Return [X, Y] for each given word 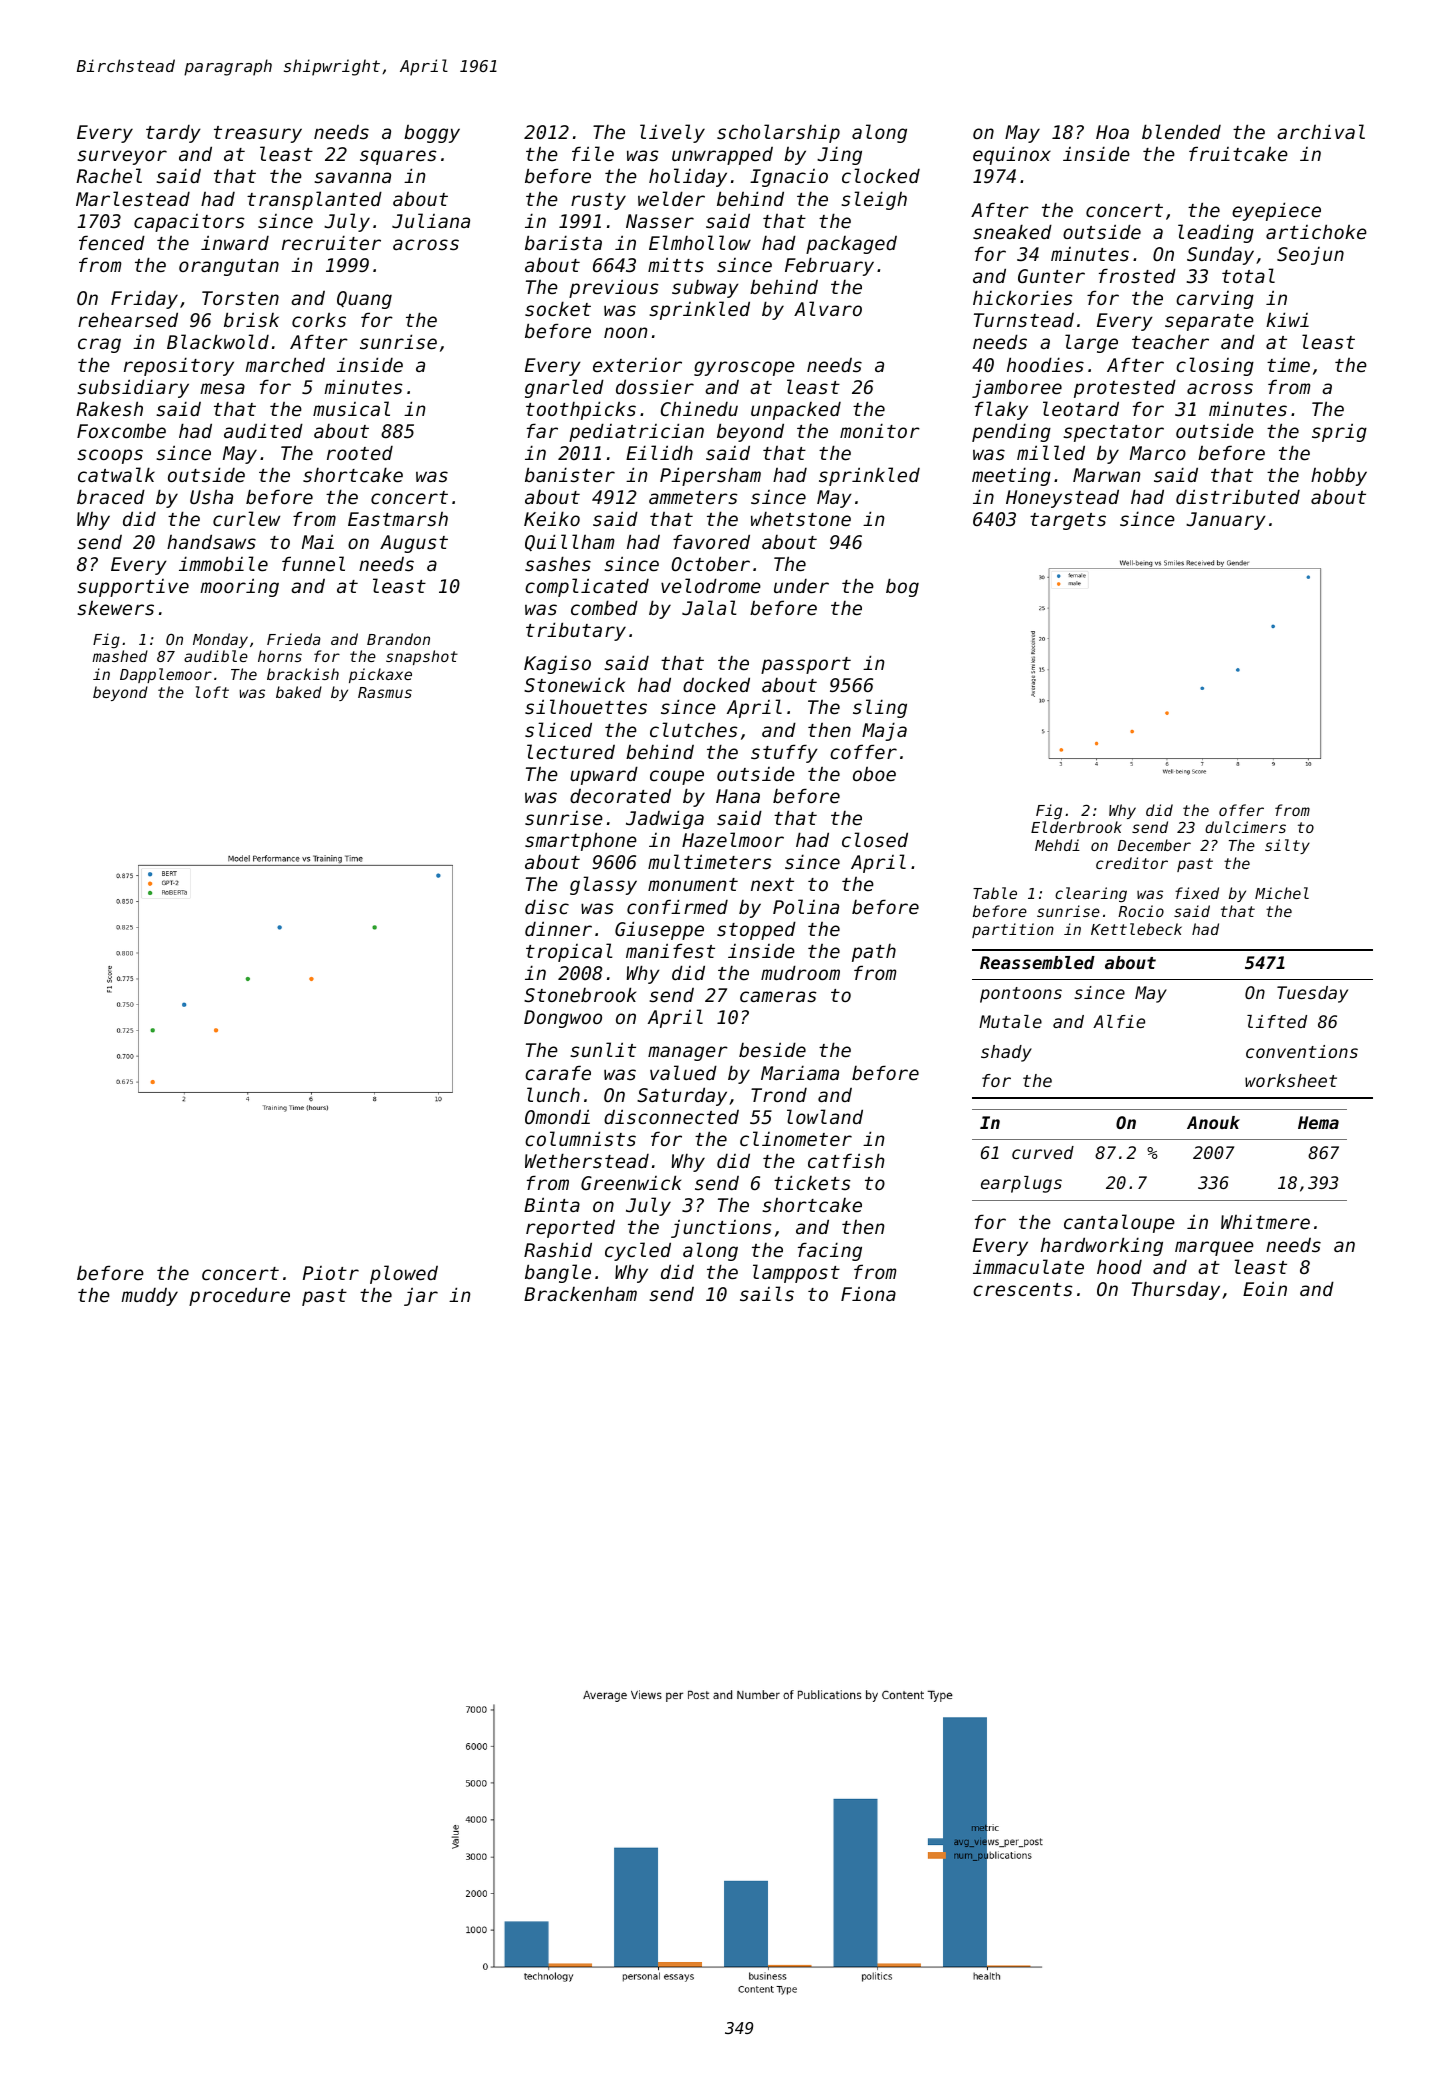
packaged [851, 245]
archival [1321, 131]
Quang [364, 300]
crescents [1023, 1289]
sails [767, 1293]
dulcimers [1245, 827]
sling [880, 708]
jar [421, 1297]
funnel [313, 563]
